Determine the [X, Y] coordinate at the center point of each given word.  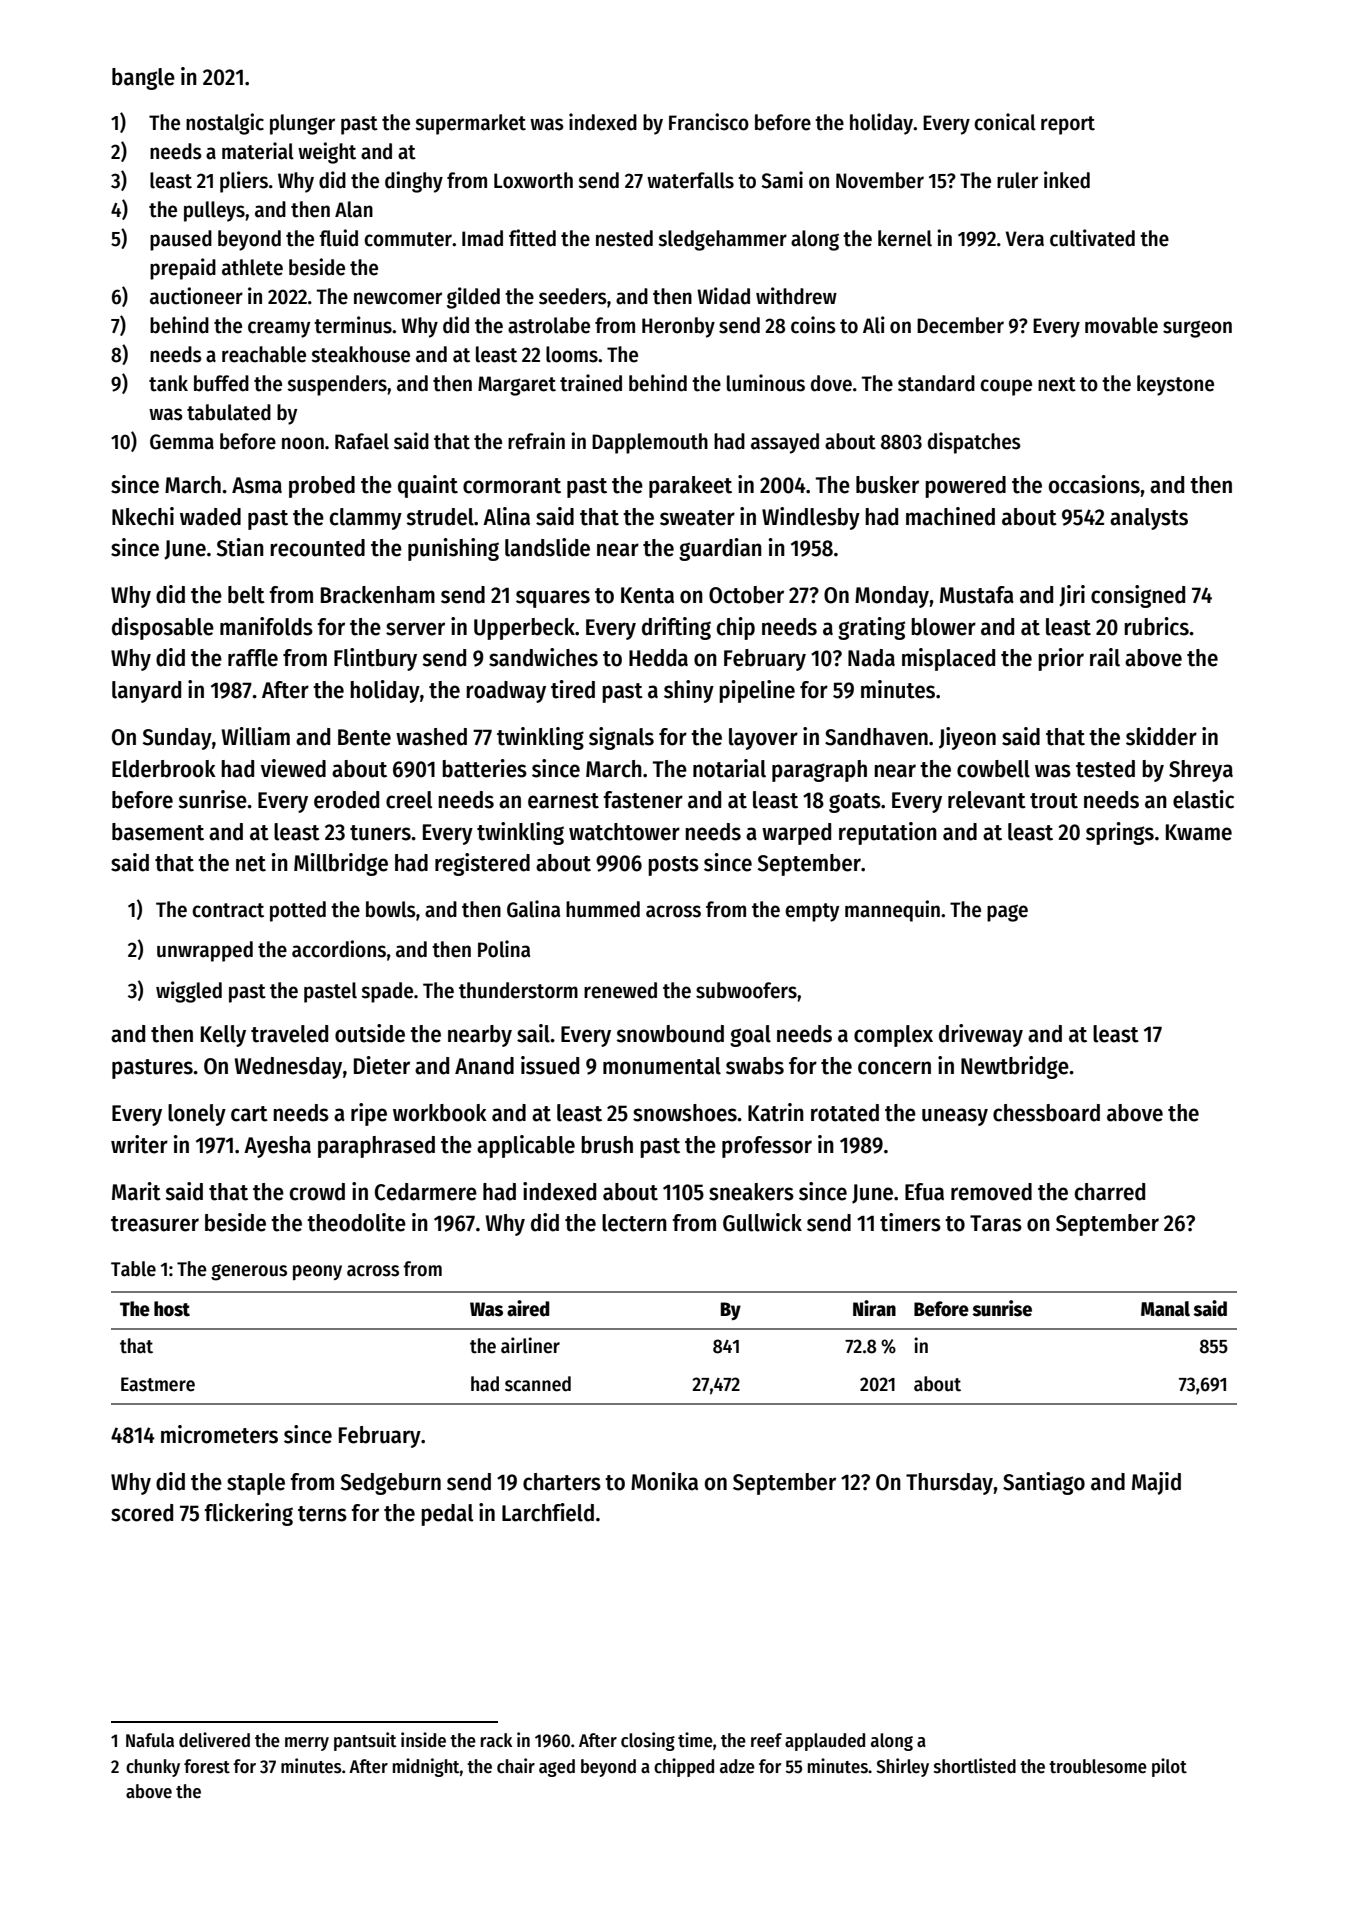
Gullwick [762, 1222]
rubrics [1156, 626]
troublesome [1098, 1766]
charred [1110, 1192]
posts [673, 866]
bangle [143, 79]
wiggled [189, 992]
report [1068, 125]
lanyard [146, 692]
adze [737, 1766]
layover [763, 739]
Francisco [709, 122]
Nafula [150, 1740]
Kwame [1199, 832]
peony [317, 1272]
